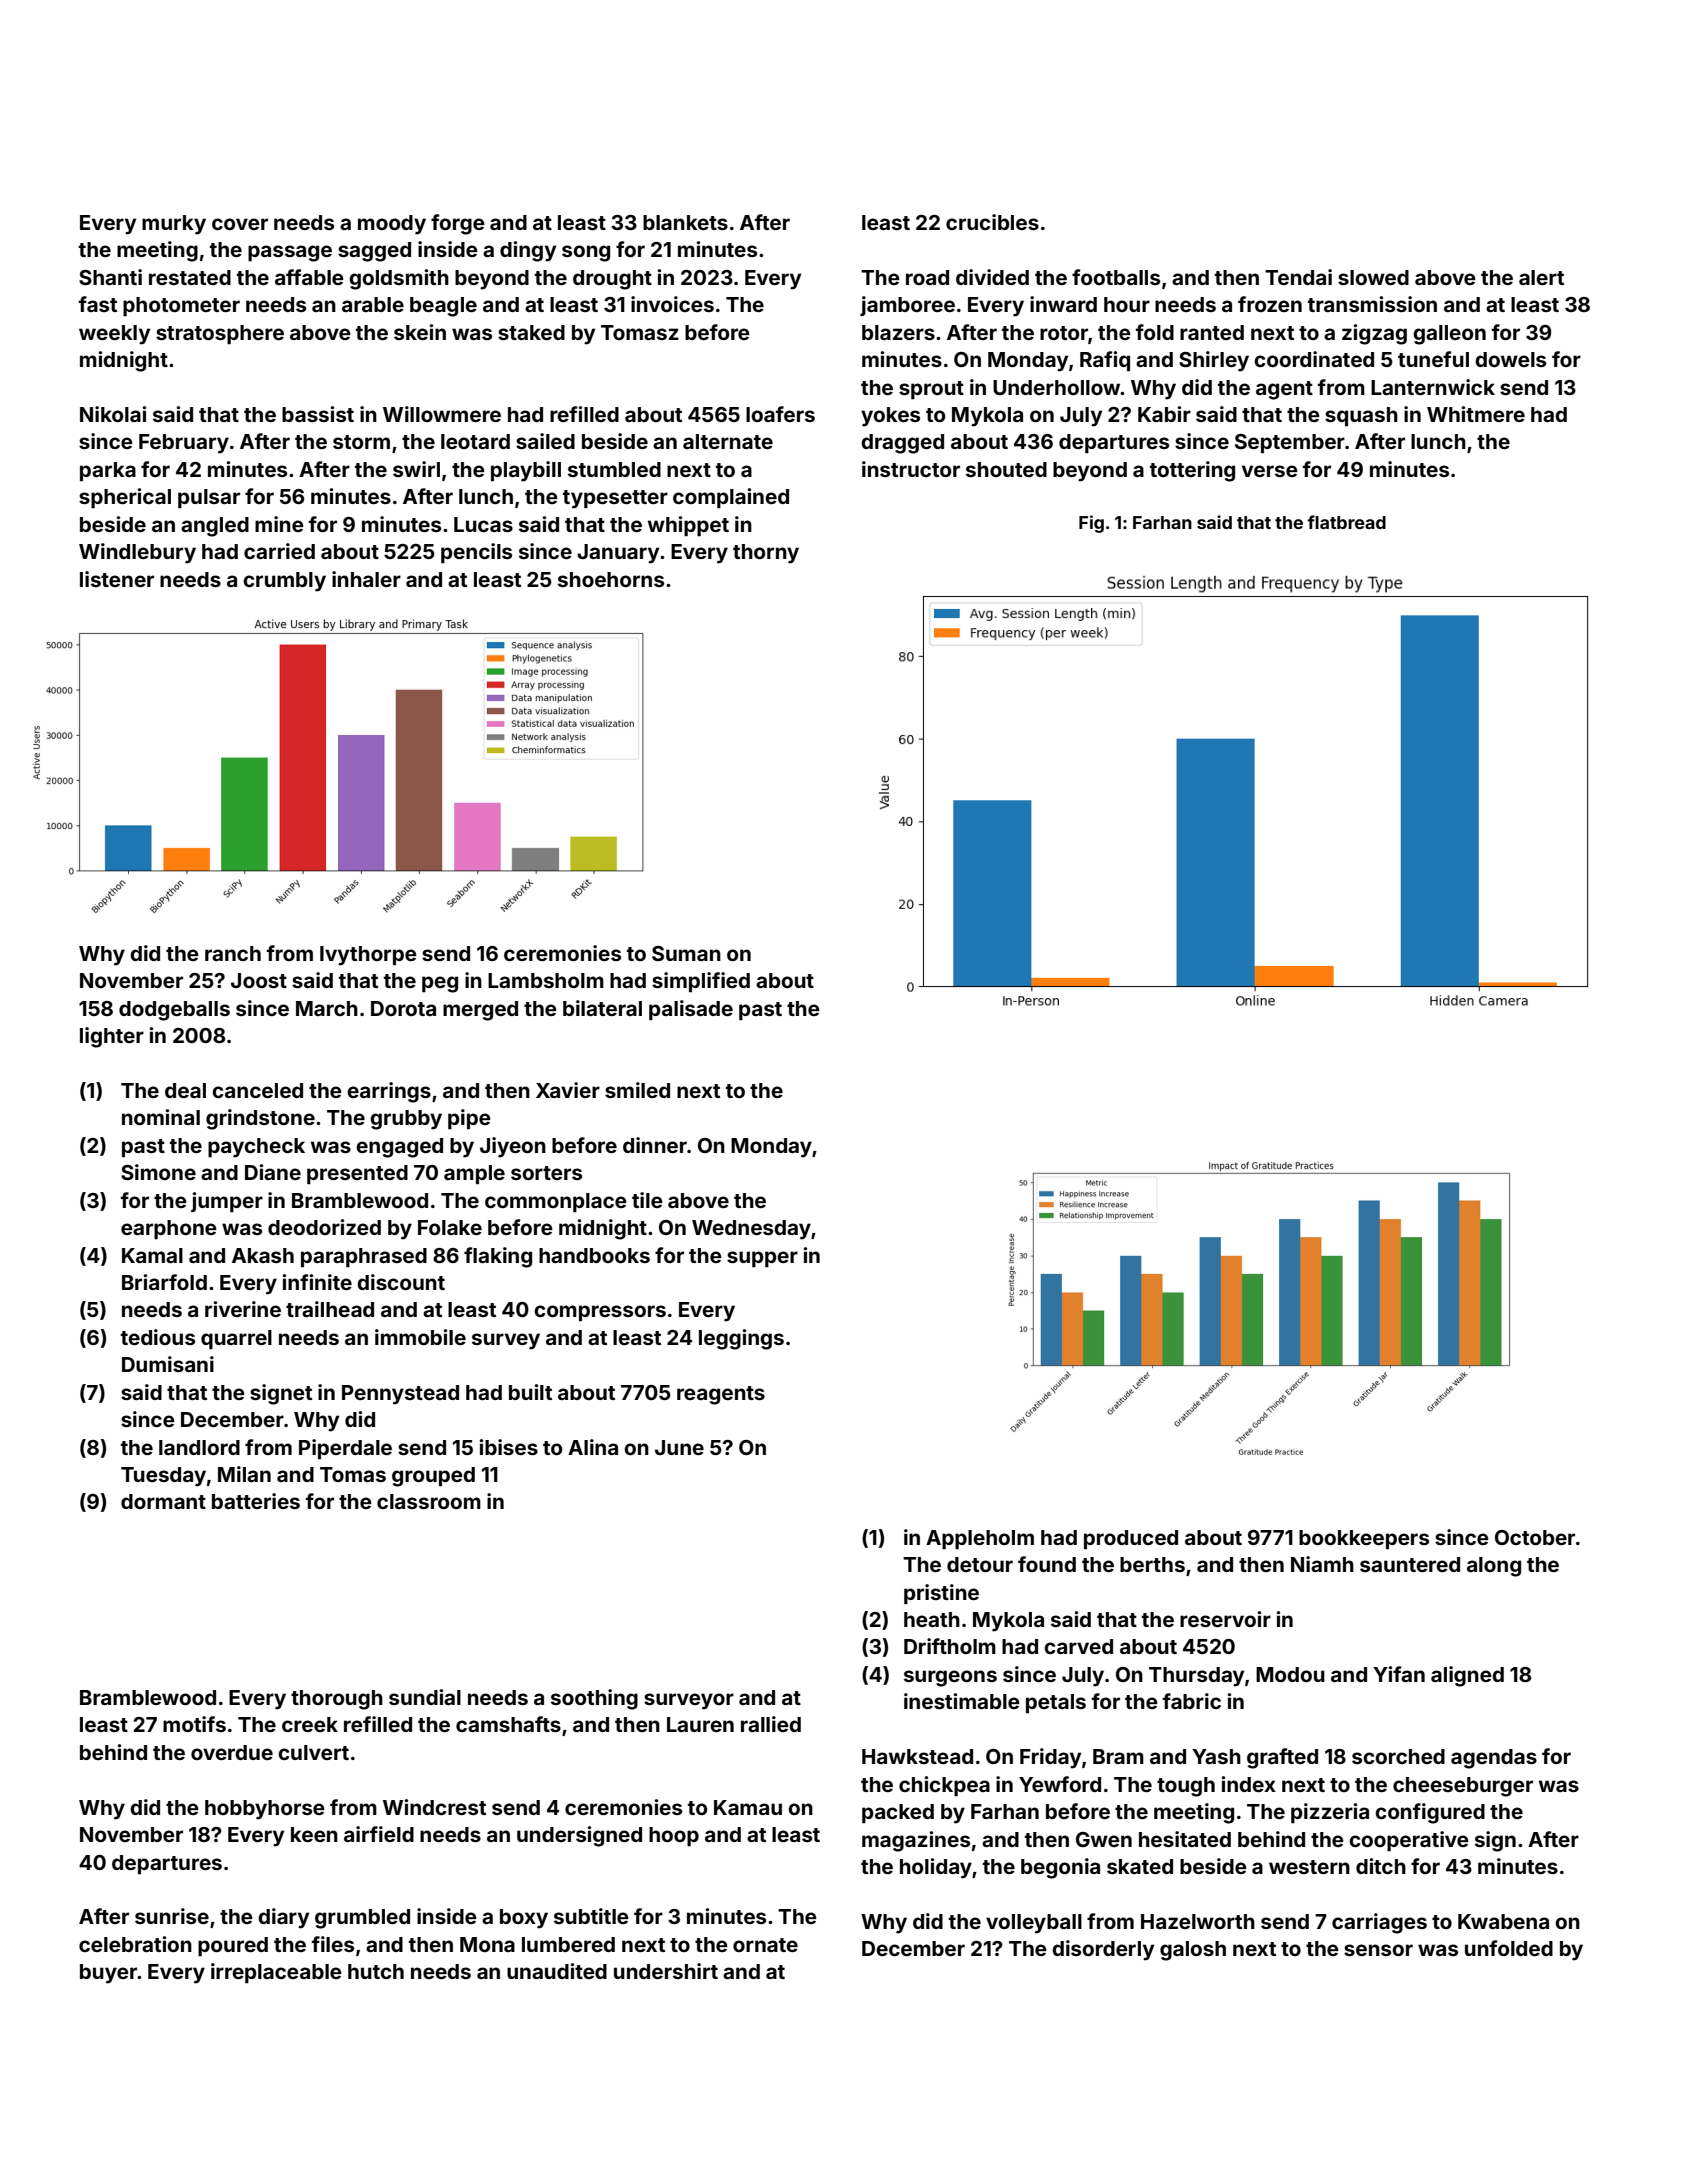 This page has height=2178, width=1683. I want to click on heath, so click(932, 1619).
